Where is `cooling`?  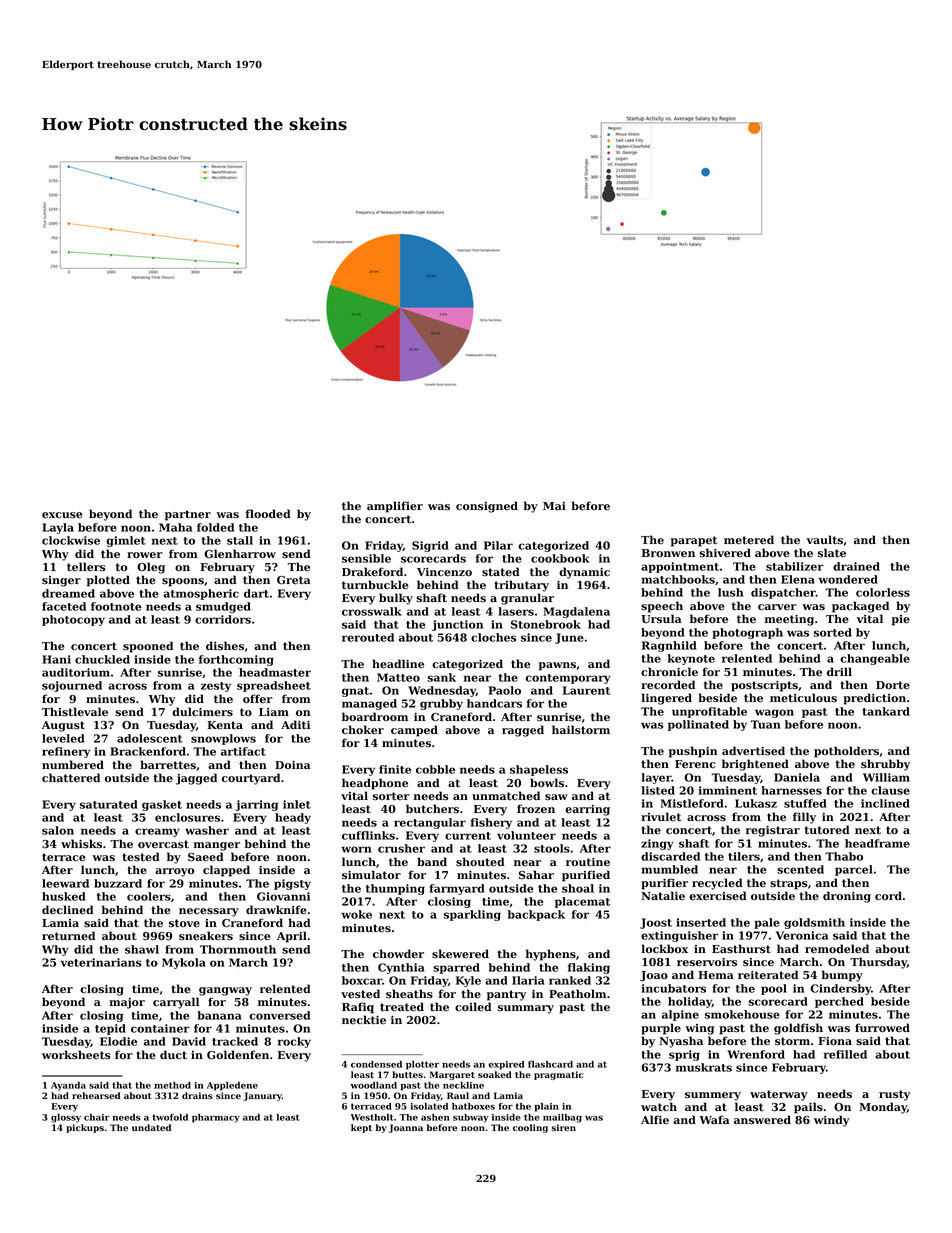
cooling is located at coordinates (530, 1128).
